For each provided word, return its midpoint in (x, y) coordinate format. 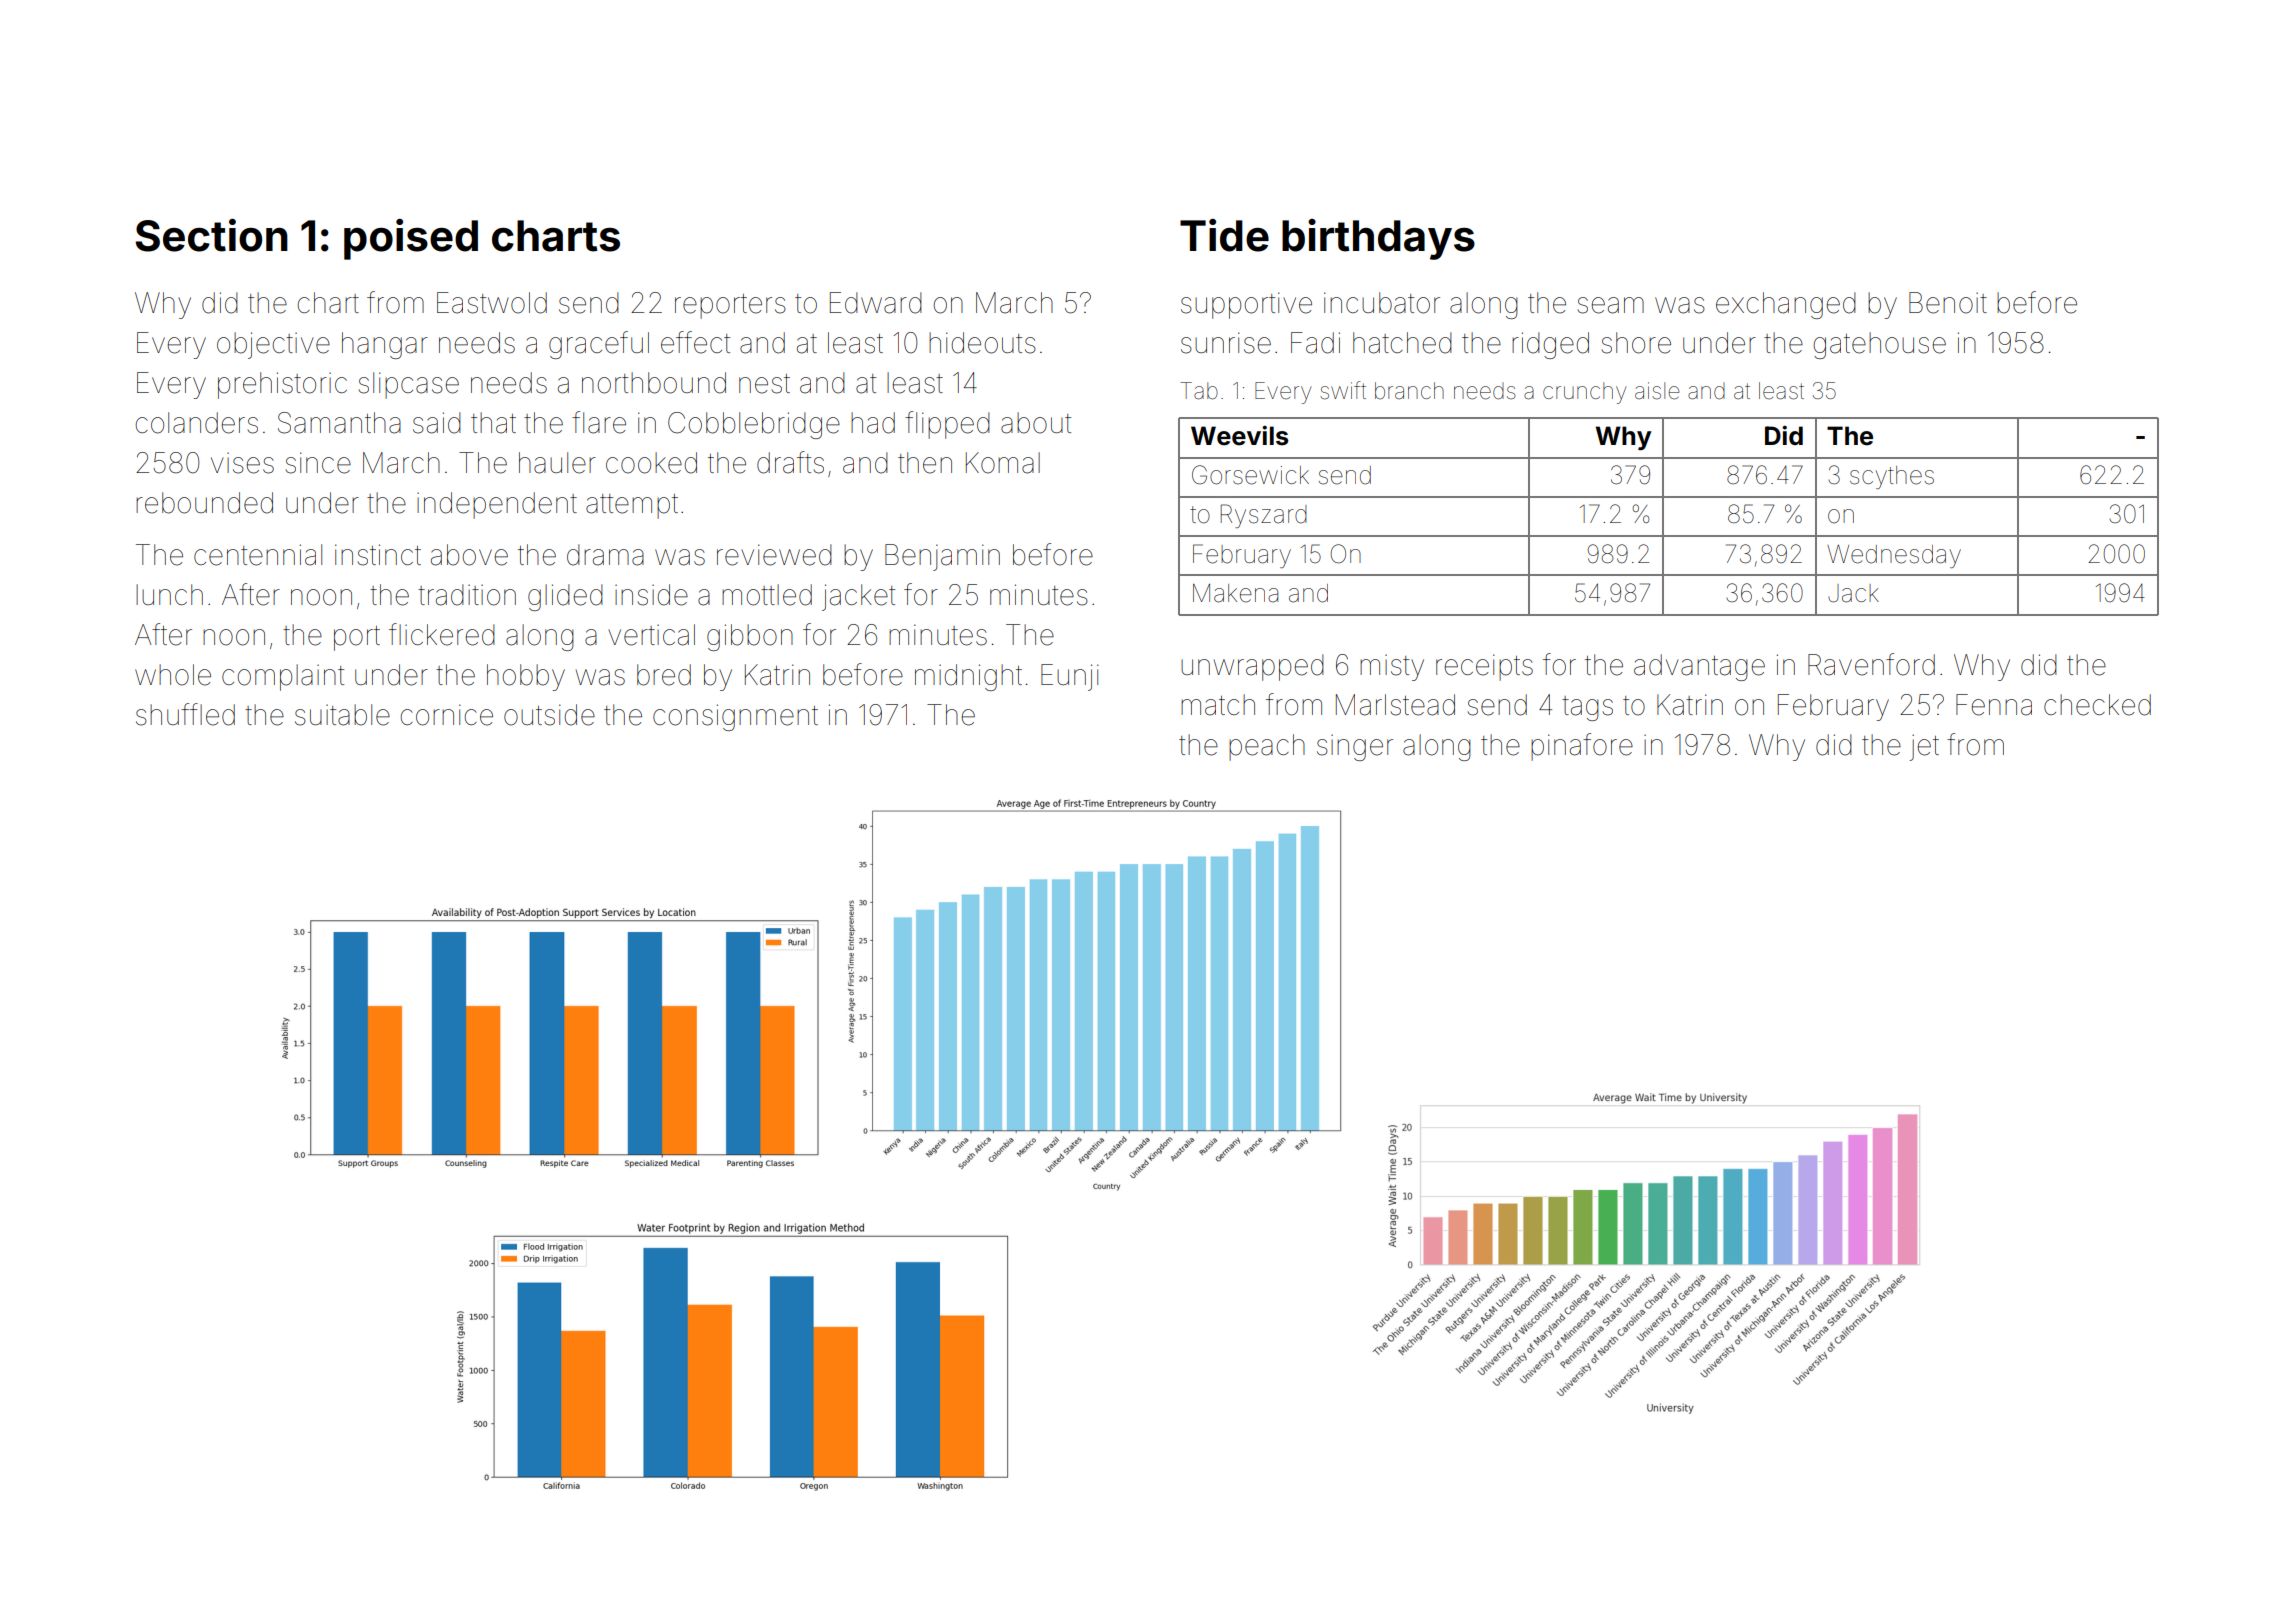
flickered (442, 634)
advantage (1699, 667)
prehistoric (282, 385)
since (318, 463)
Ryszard (1264, 516)
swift (1343, 390)
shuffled (185, 714)
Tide (1224, 235)
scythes (1892, 477)
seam (1610, 305)
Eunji (1070, 677)
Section (211, 235)
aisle (1657, 391)
